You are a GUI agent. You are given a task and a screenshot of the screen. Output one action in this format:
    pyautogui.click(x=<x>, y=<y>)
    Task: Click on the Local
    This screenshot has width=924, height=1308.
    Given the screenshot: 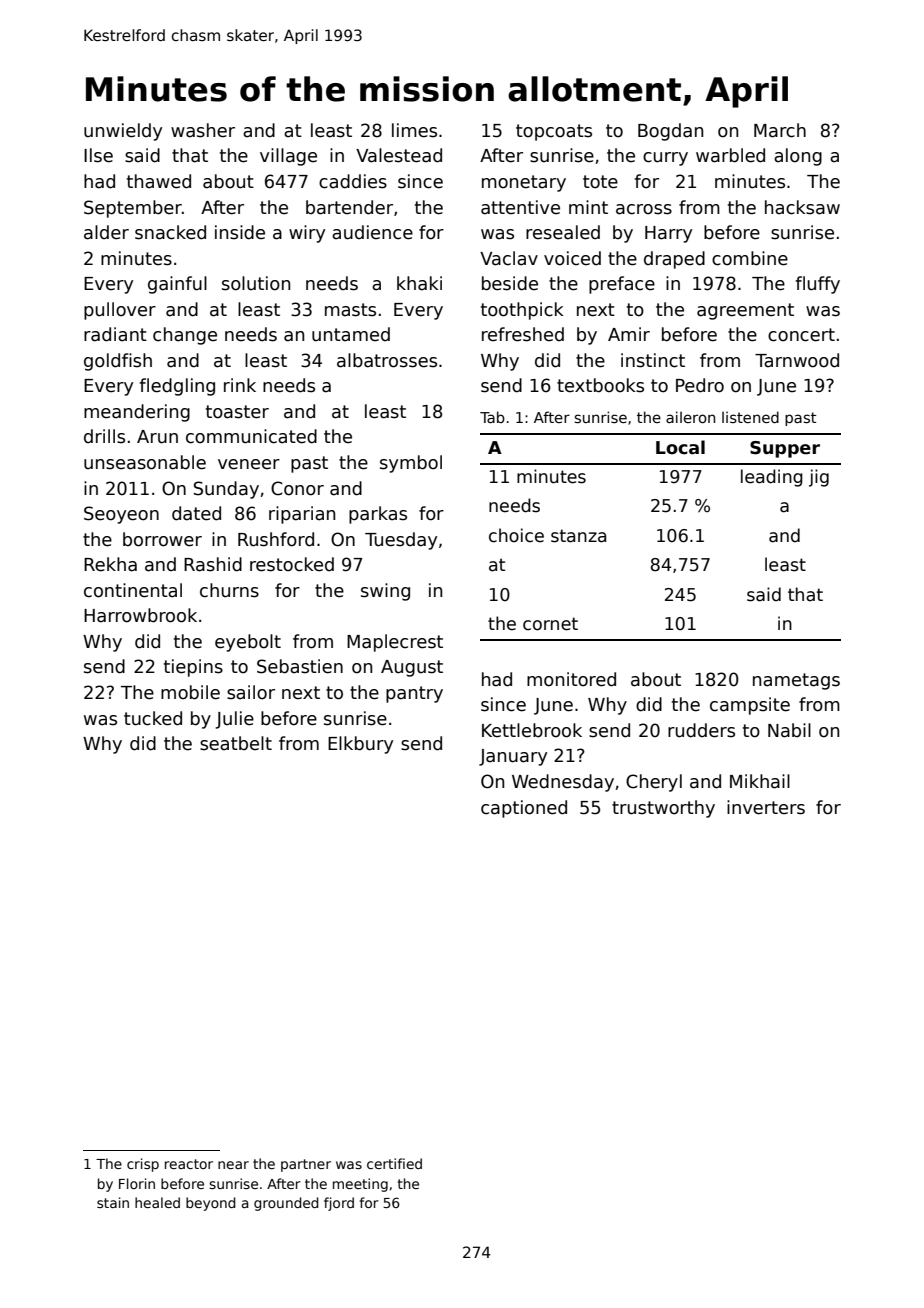 What is the action you would take?
    pyautogui.click(x=680, y=447)
